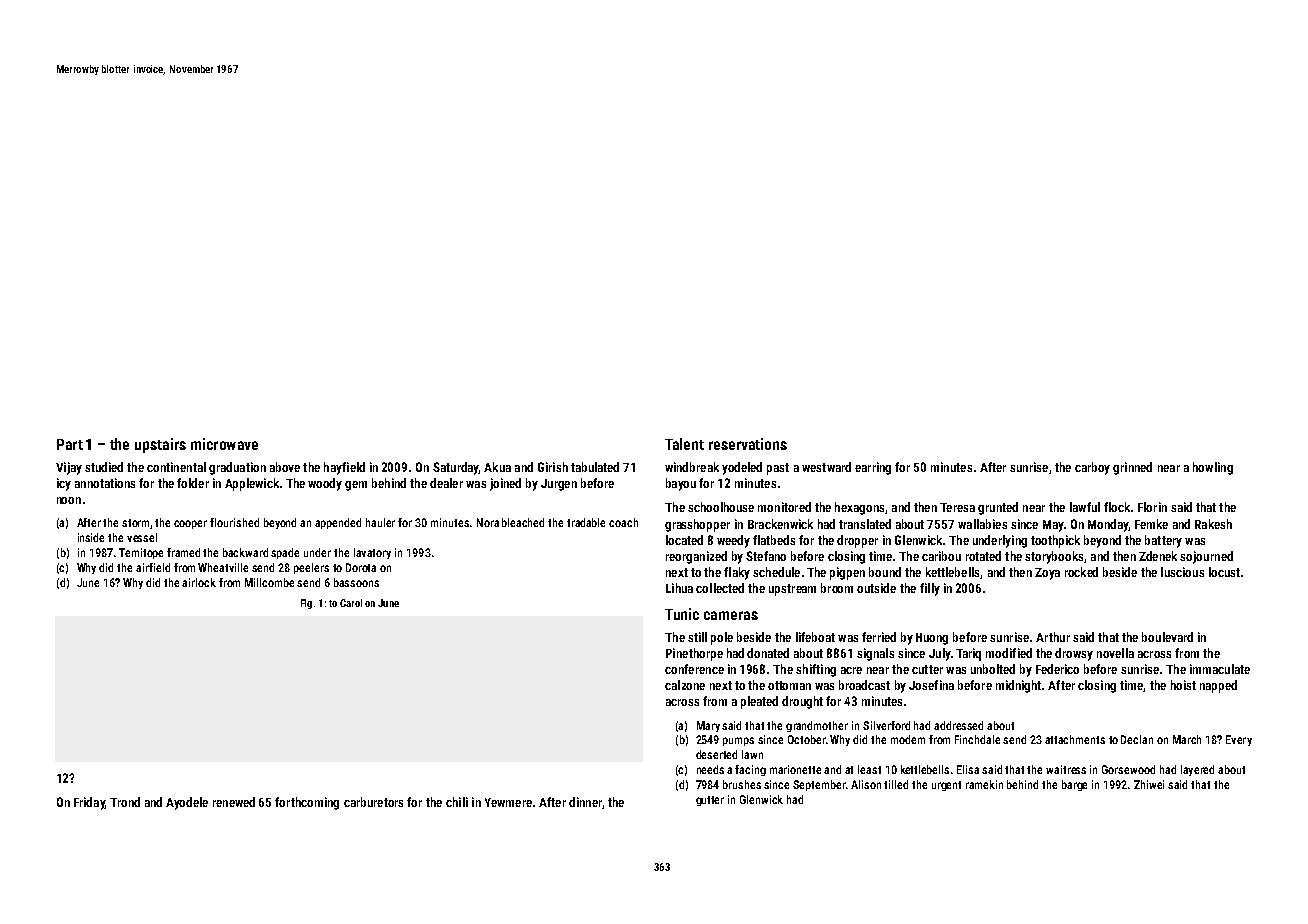 The width and height of the screenshot is (1308, 924). I want to click on graduation, so click(237, 468).
